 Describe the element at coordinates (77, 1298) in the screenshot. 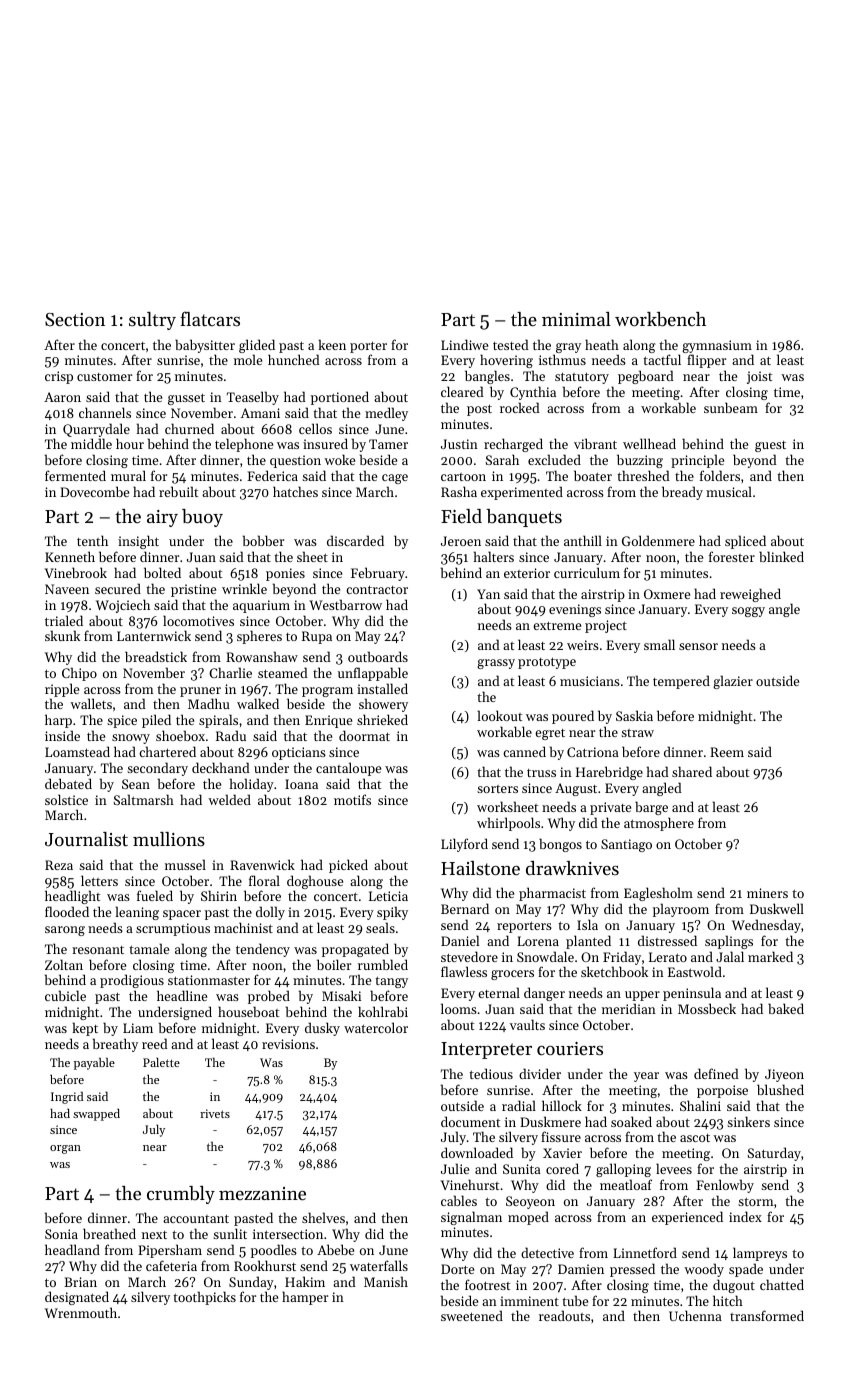

I see `designated` at that location.
